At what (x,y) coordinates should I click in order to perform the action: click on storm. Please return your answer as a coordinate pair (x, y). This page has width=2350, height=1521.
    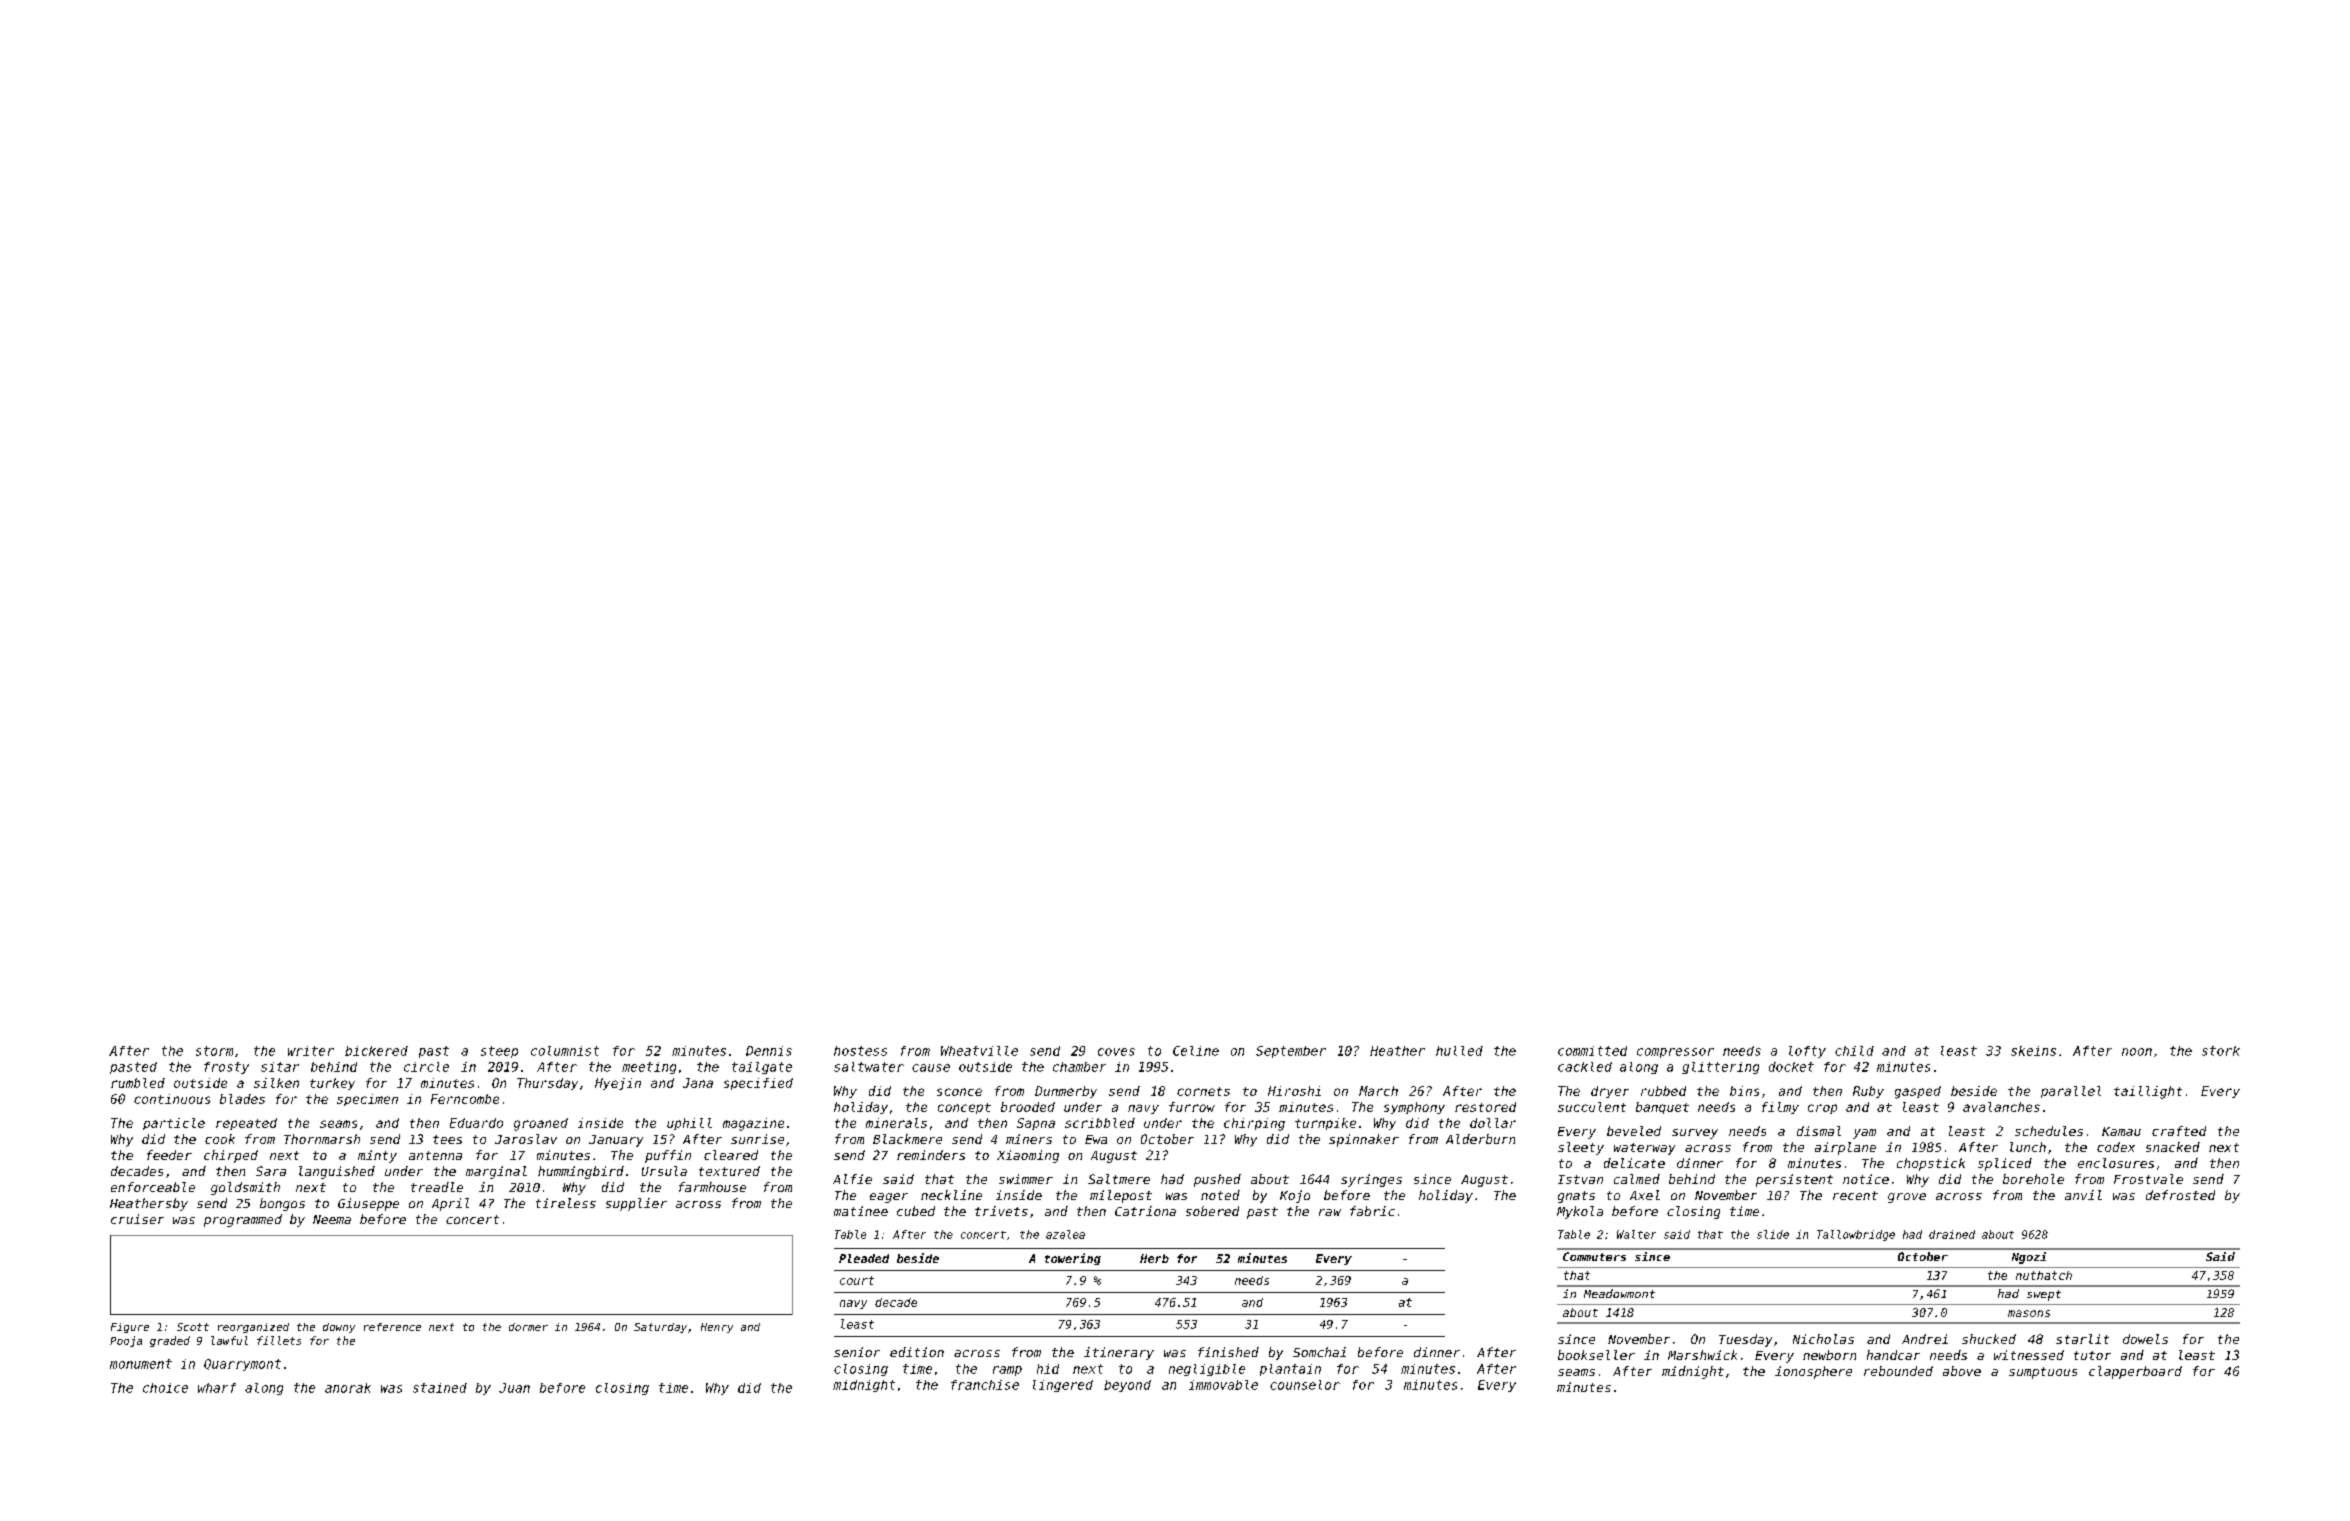
    Looking at the image, I should click on (214, 1051).
